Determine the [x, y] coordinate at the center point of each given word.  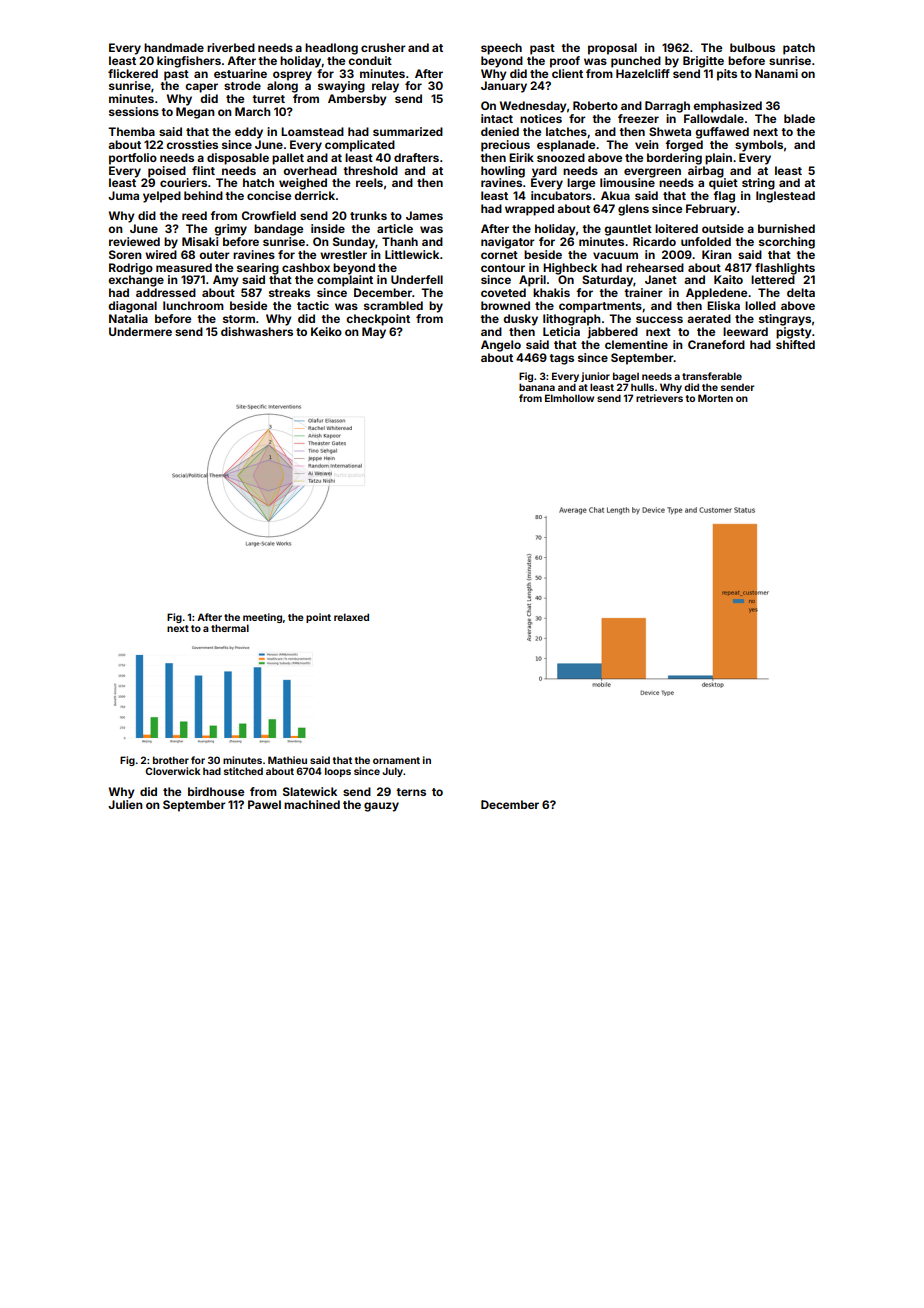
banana [537, 387]
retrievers [659, 398]
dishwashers [257, 331]
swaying [341, 87]
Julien [125, 804]
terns [411, 792]
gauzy [381, 807]
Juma [123, 195]
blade [799, 118]
